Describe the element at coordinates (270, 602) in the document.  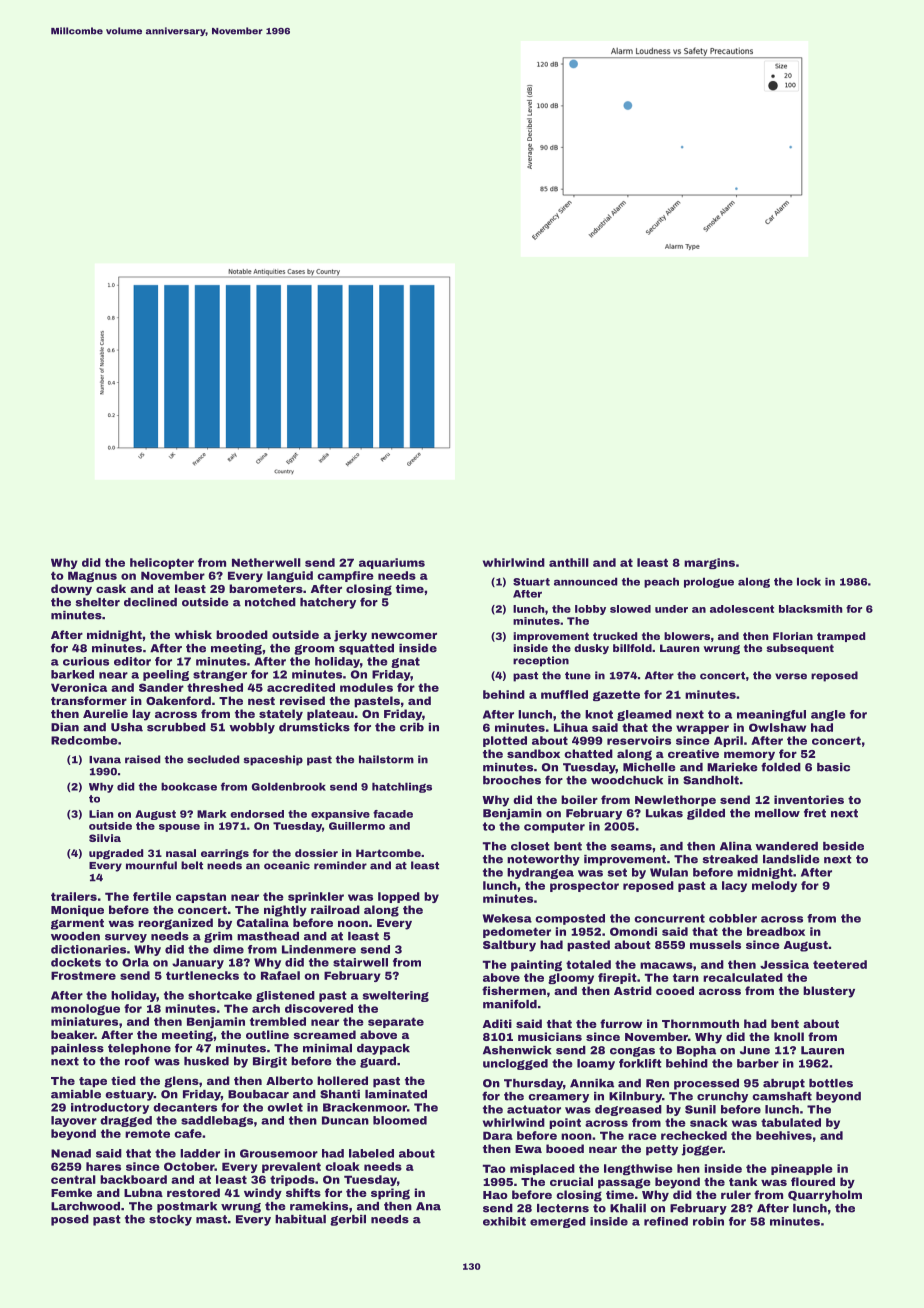
I see `notched` at that location.
